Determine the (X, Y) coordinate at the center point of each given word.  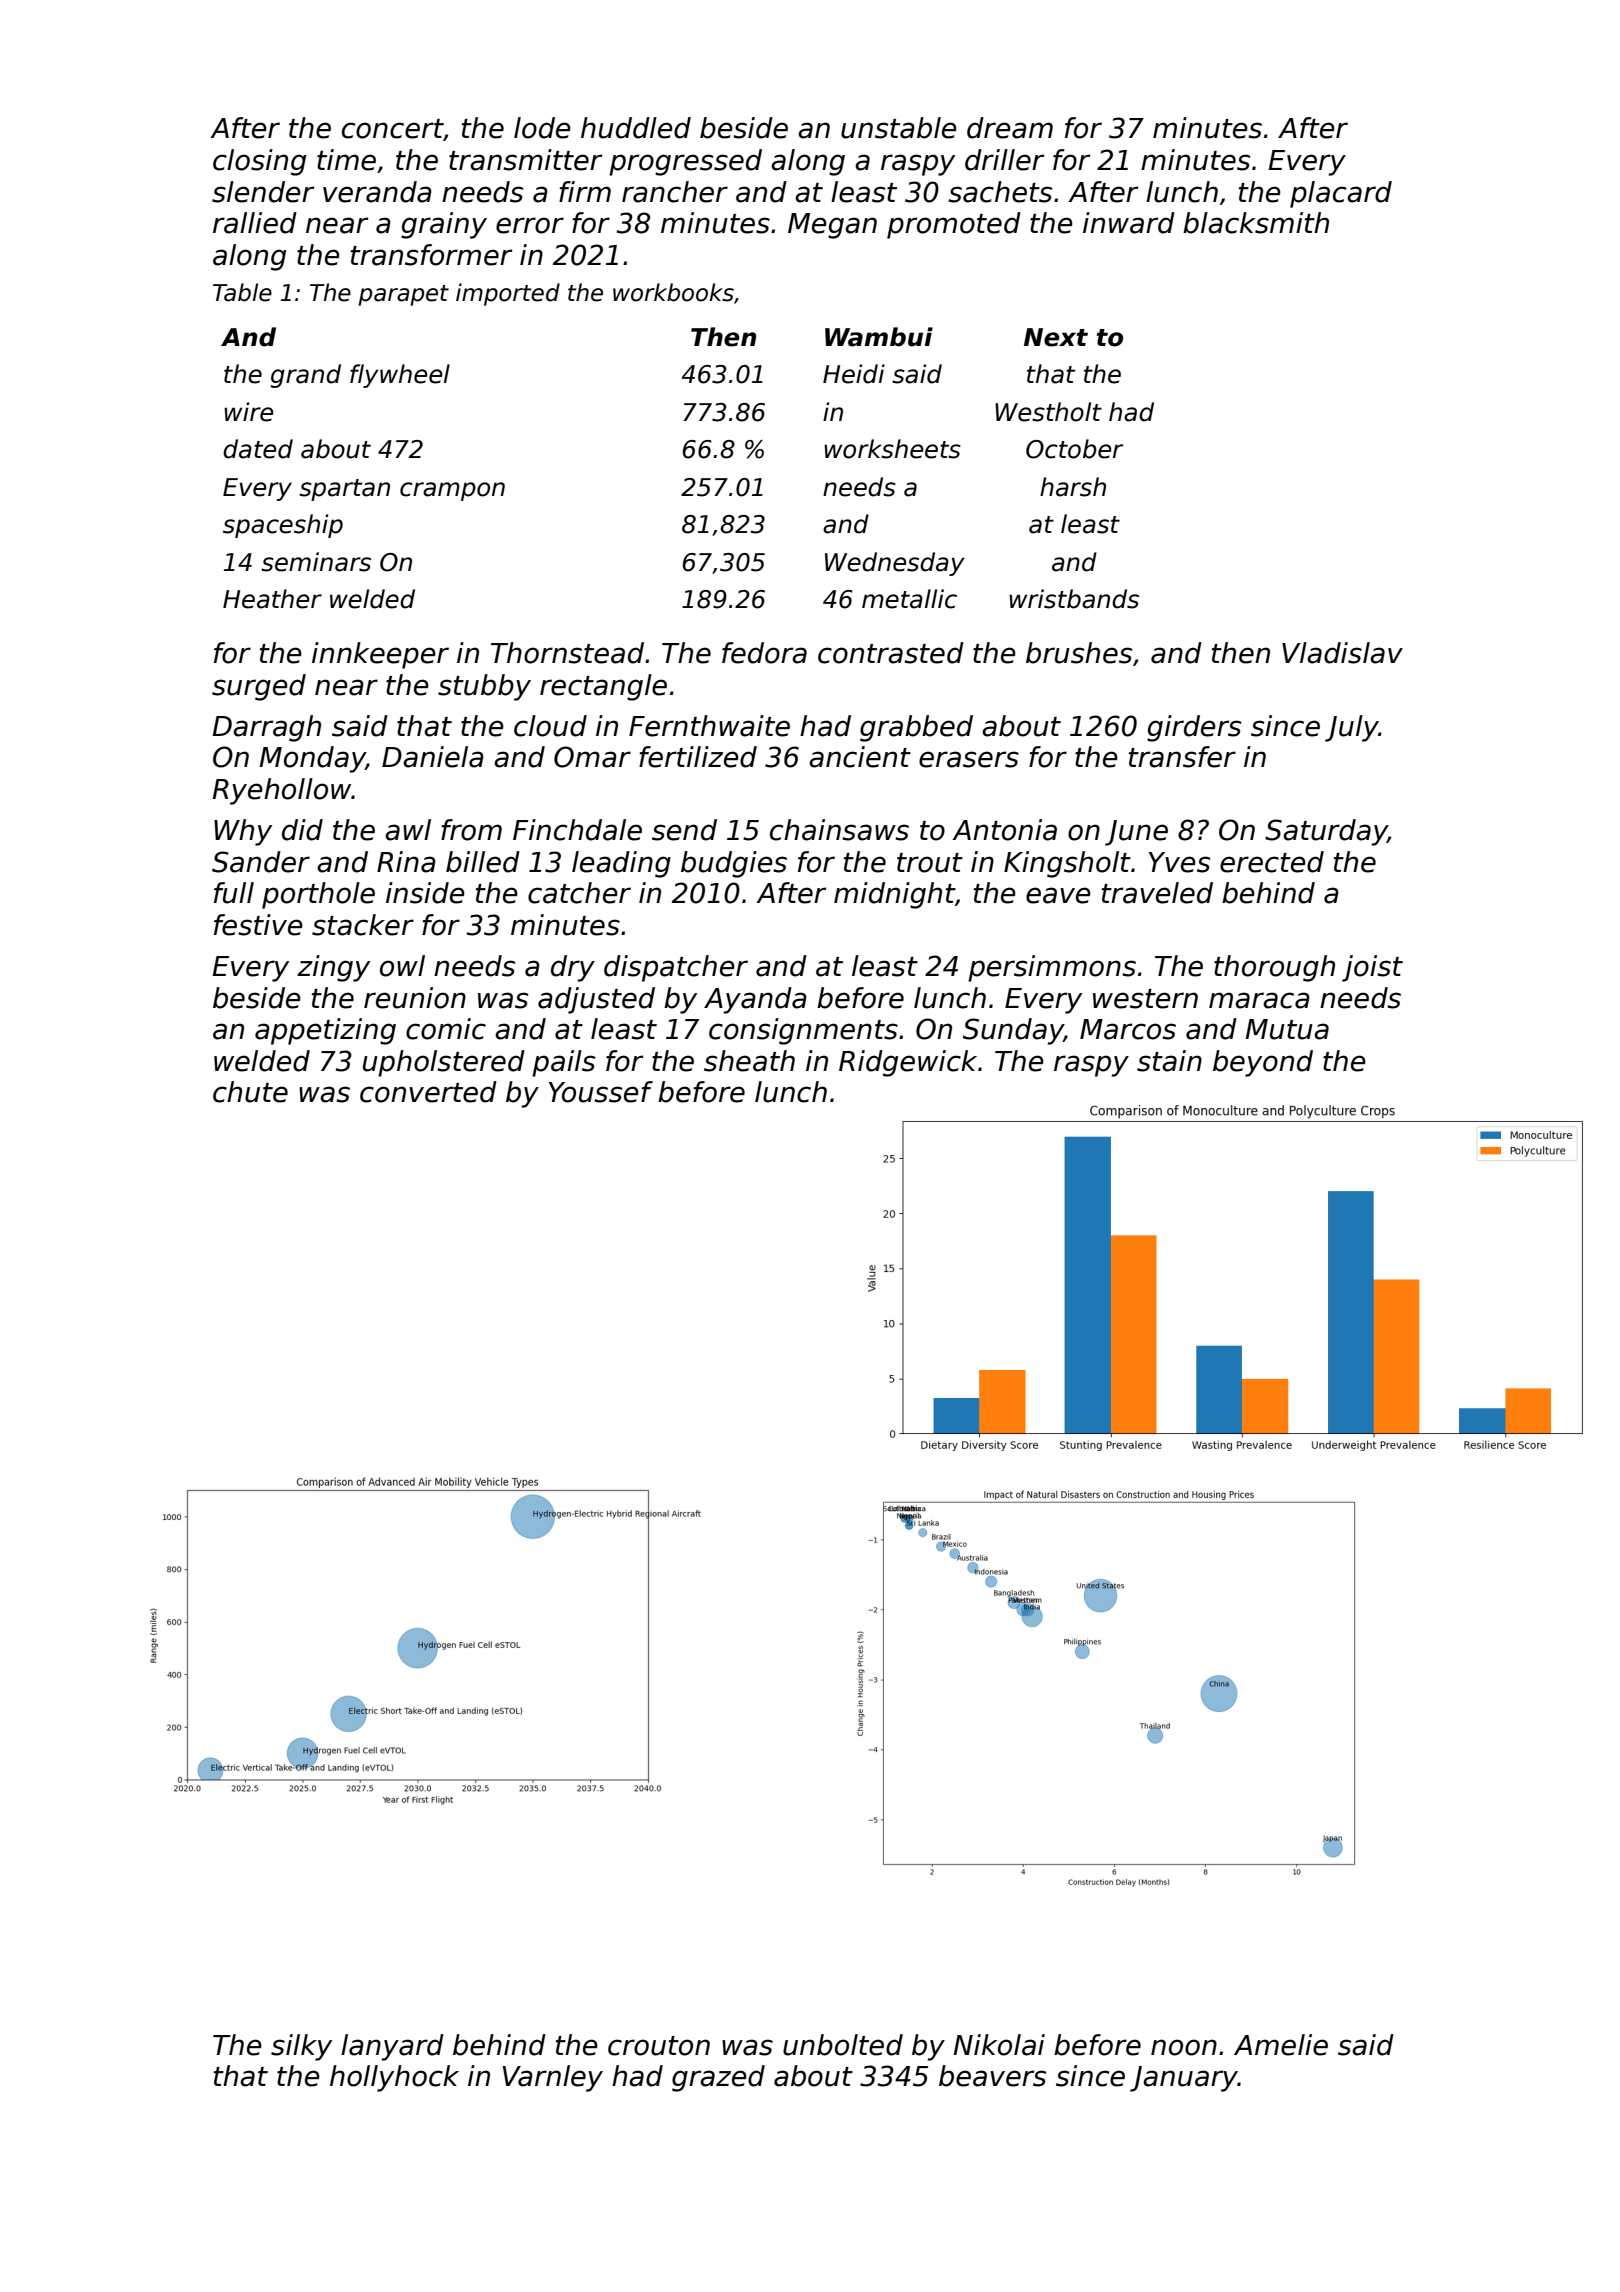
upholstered (444, 1063)
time (346, 160)
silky (301, 2047)
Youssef (601, 1092)
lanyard (392, 2047)
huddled (636, 128)
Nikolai (999, 2045)
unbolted (843, 2045)
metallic (909, 599)
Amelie (1281, 2045)
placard (1341, 194)
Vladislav (1342, 653)
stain (1169, 1061)
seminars (316, 562)
